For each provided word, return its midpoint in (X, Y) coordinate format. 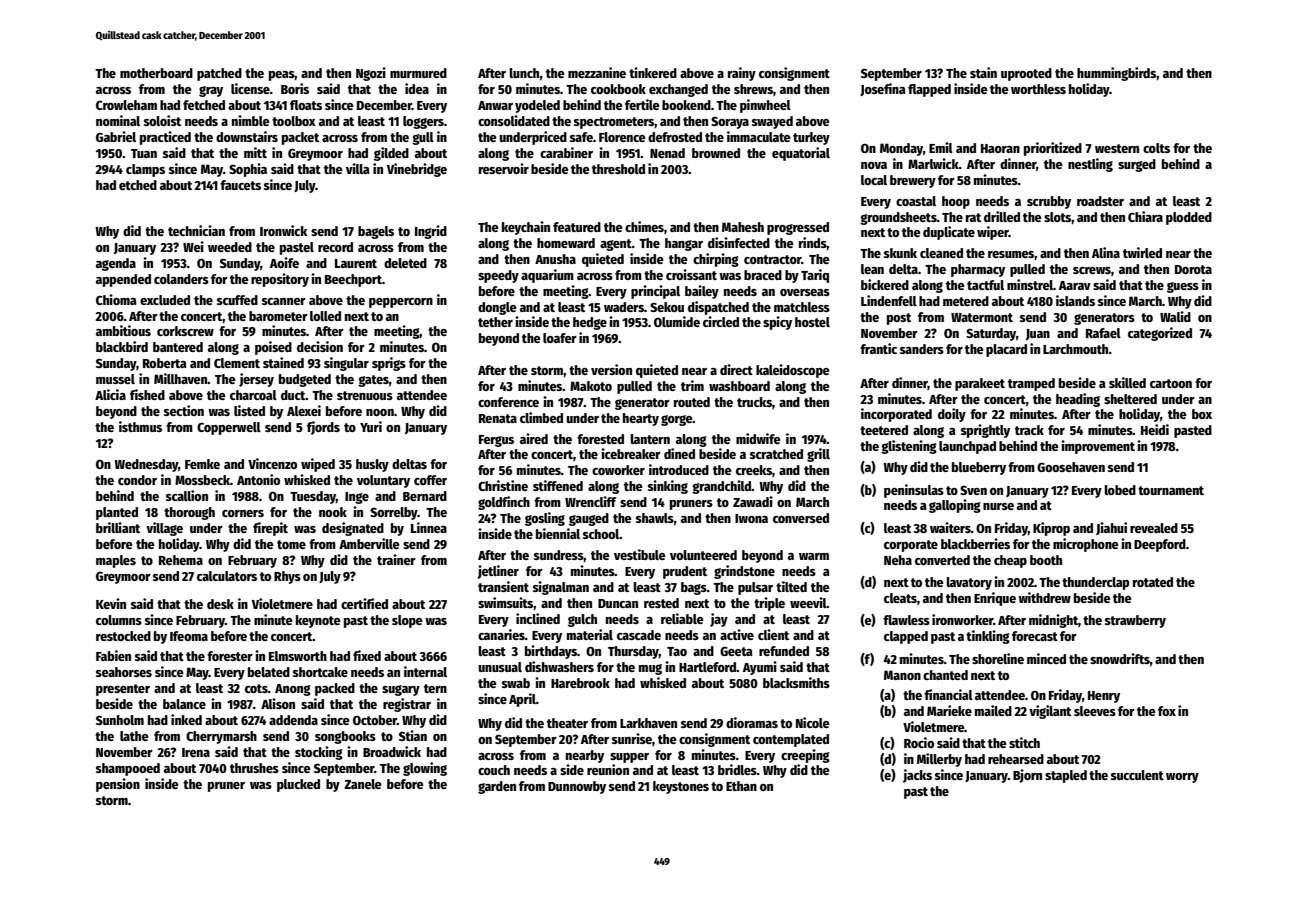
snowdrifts (1120, 658)
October (375, 720)
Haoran (1000, 148)
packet (300, 138)
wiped (318, 465)
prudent (685, 572)
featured (577, 227)
